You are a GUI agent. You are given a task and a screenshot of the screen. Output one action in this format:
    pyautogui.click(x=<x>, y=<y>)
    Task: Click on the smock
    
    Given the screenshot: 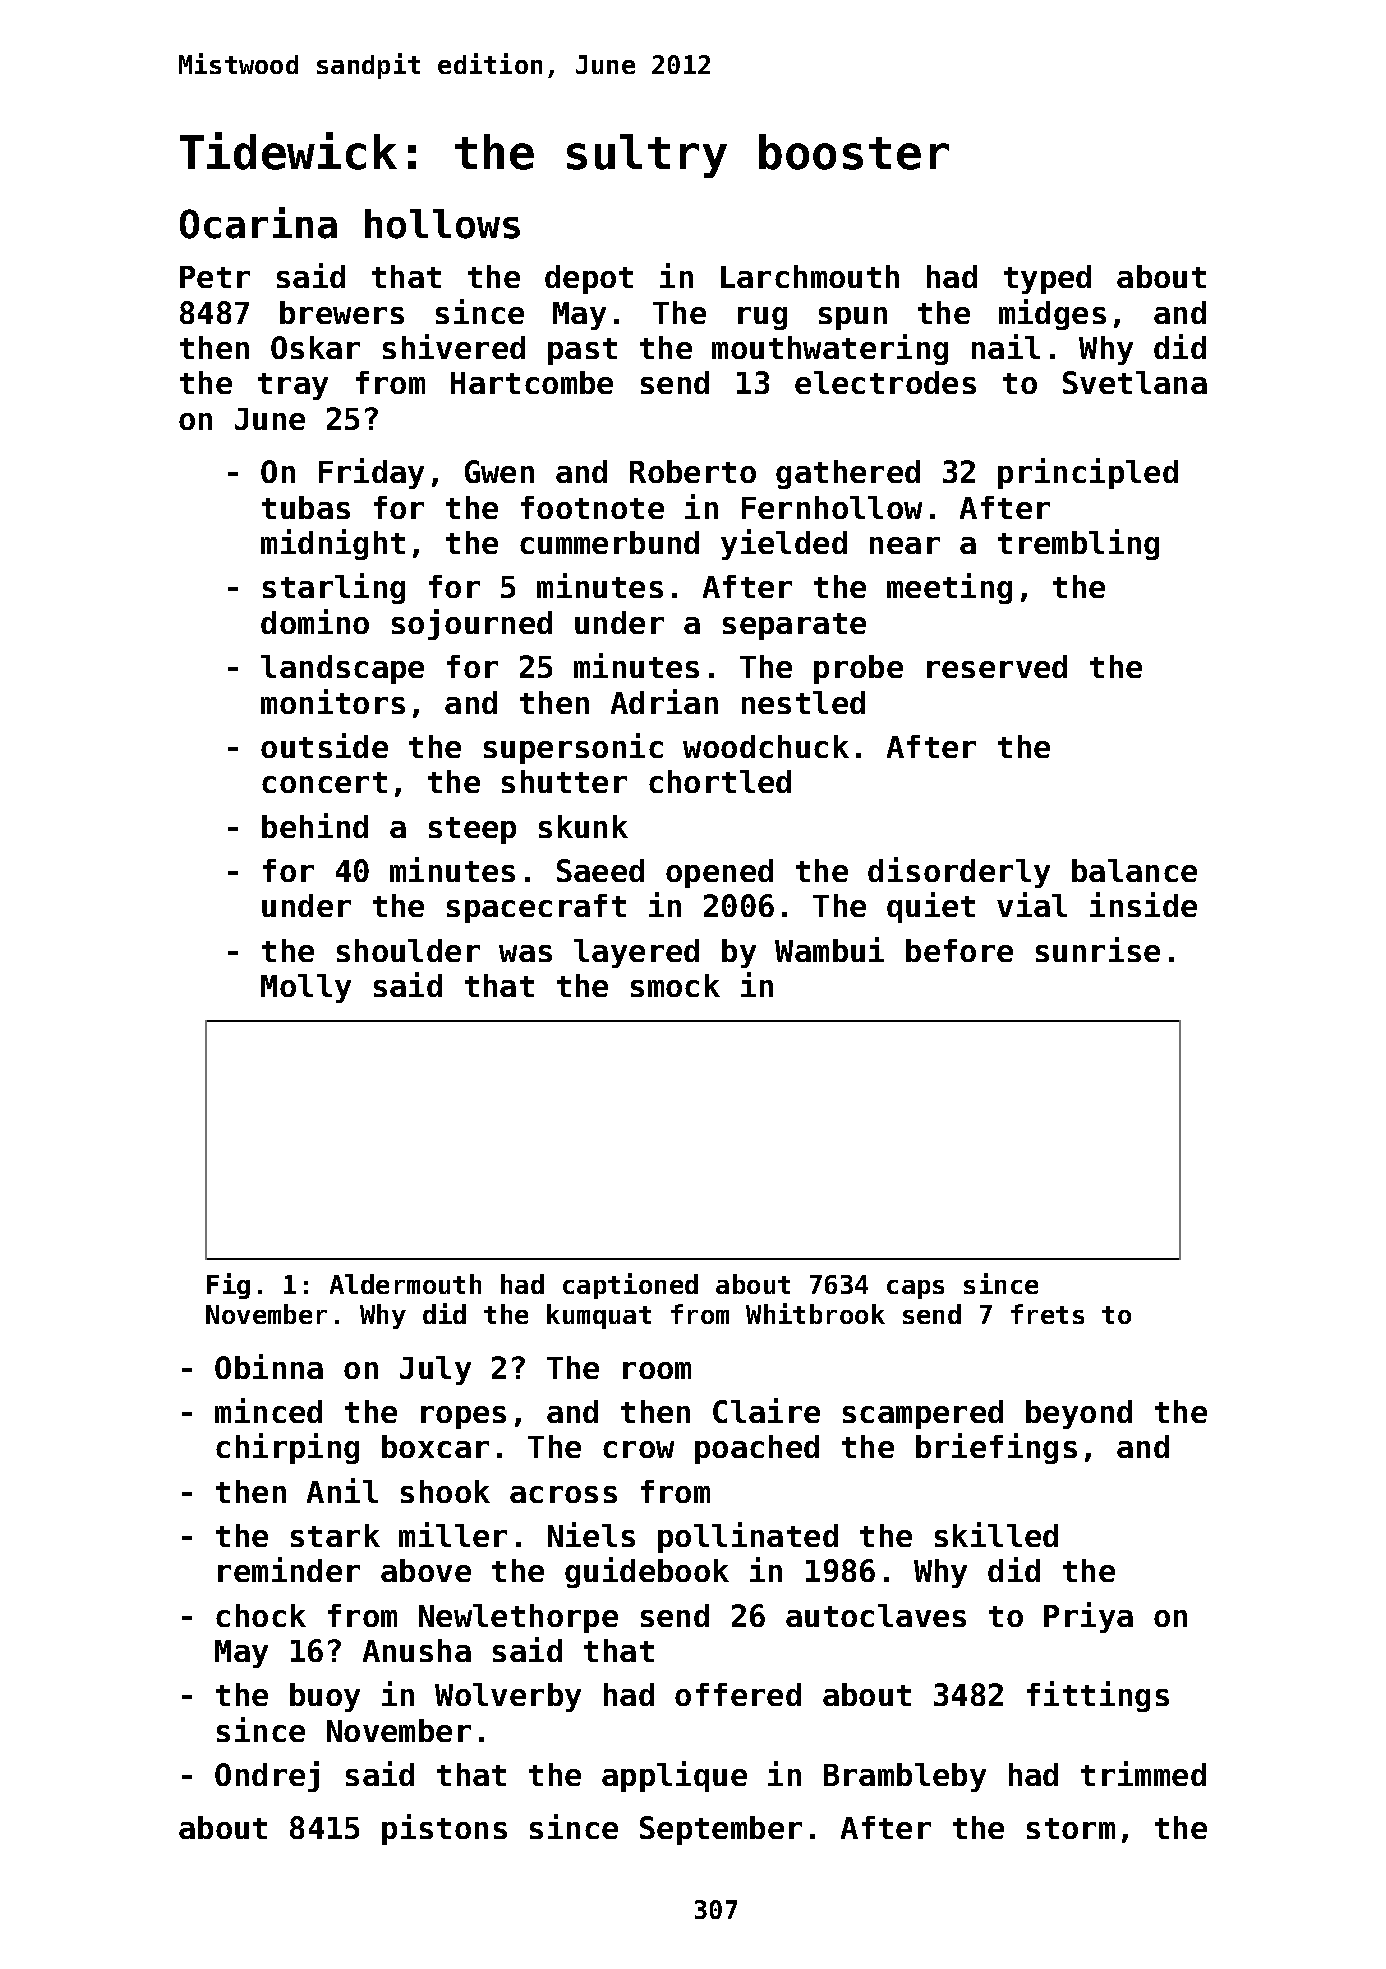 What is the action you would take?
    pyautogui.click(x=675, y=985)
